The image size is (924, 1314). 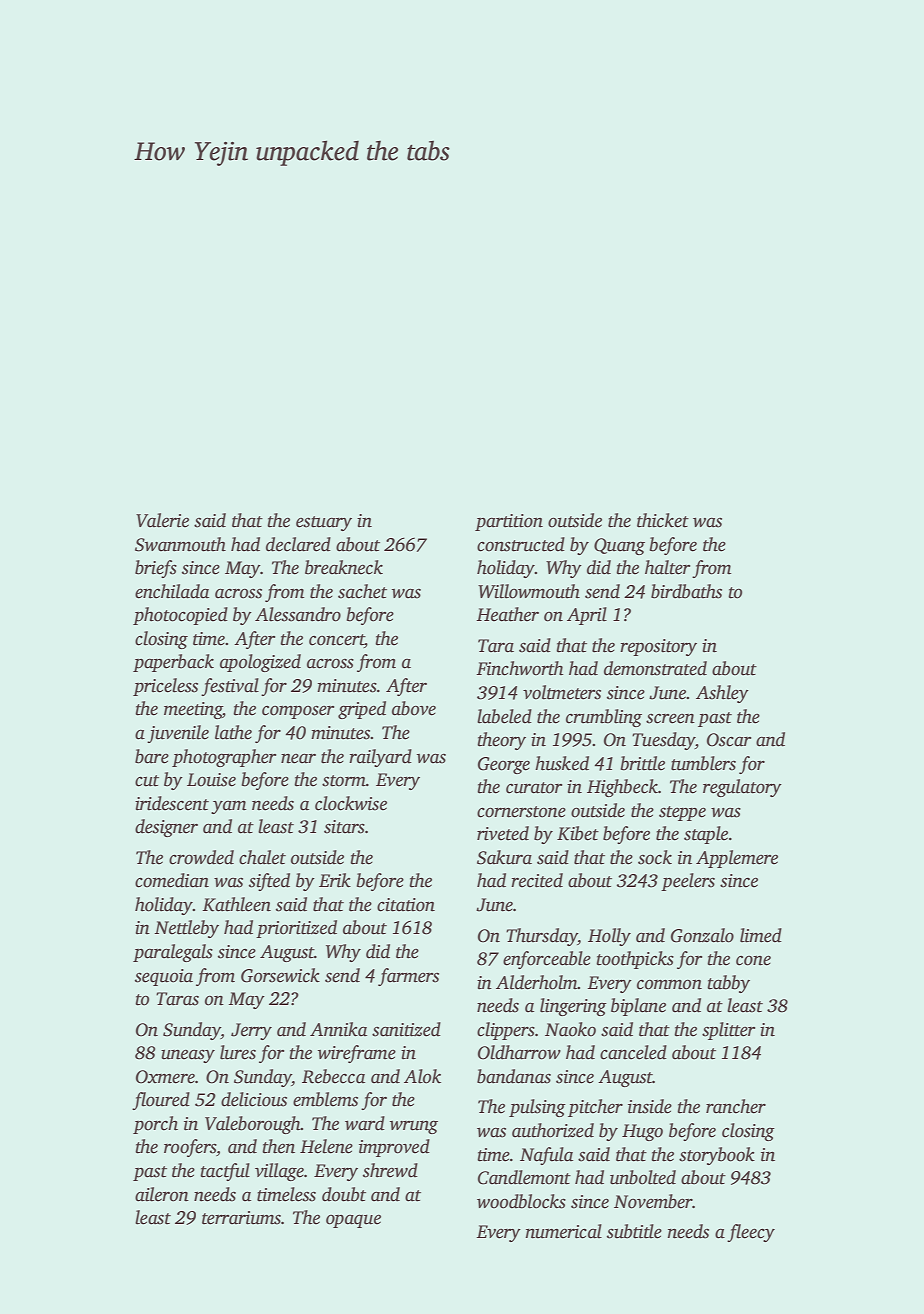 I want to click on comedian, so click(x=172, y=880).
